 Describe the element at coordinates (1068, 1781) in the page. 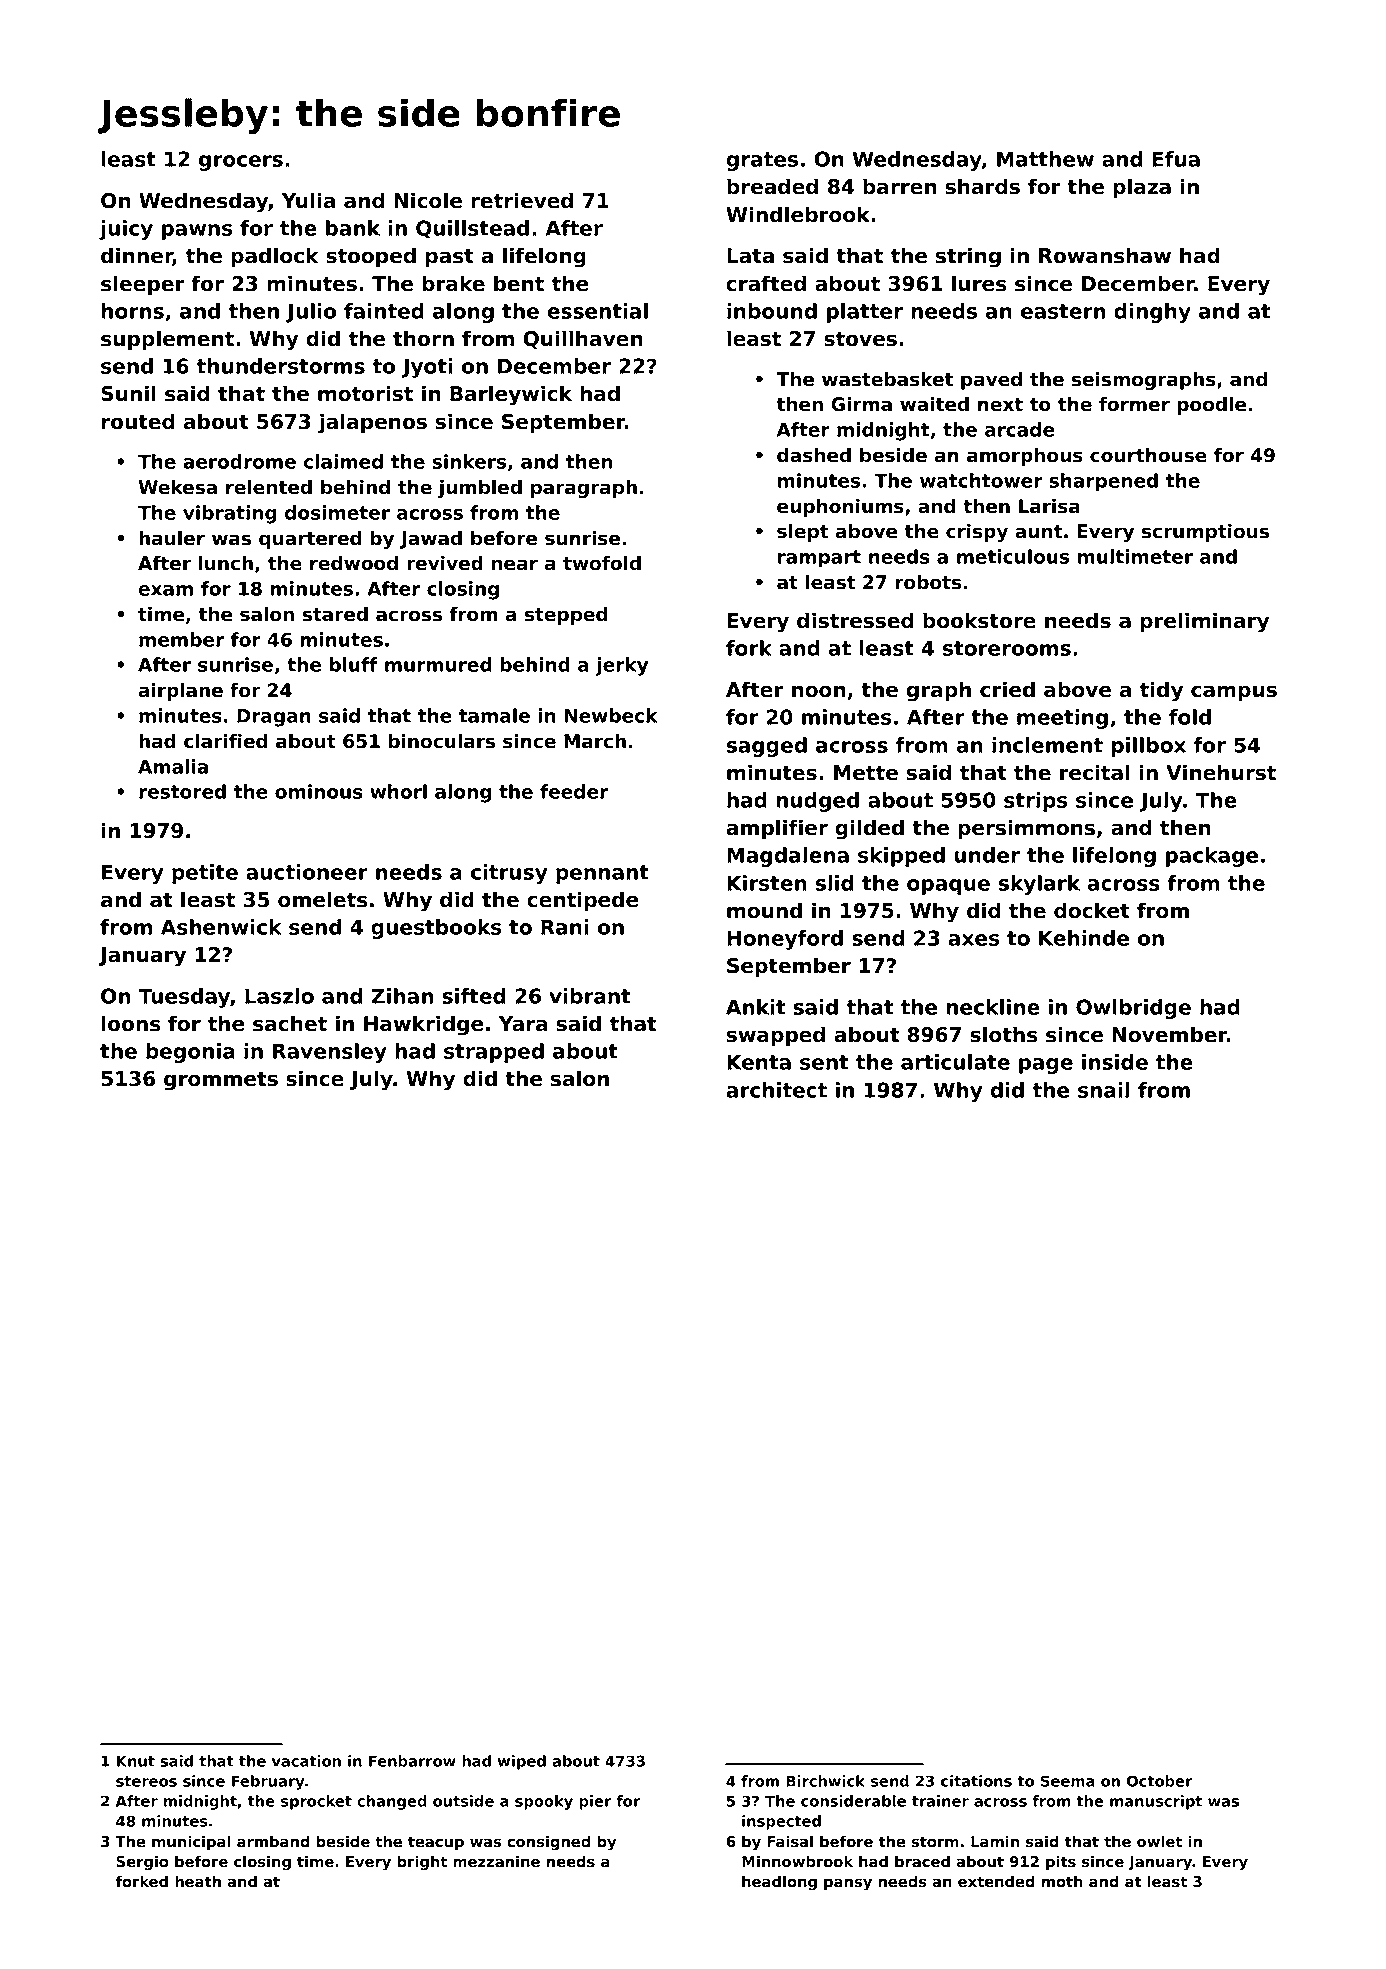

I see `Seema` at that location.
